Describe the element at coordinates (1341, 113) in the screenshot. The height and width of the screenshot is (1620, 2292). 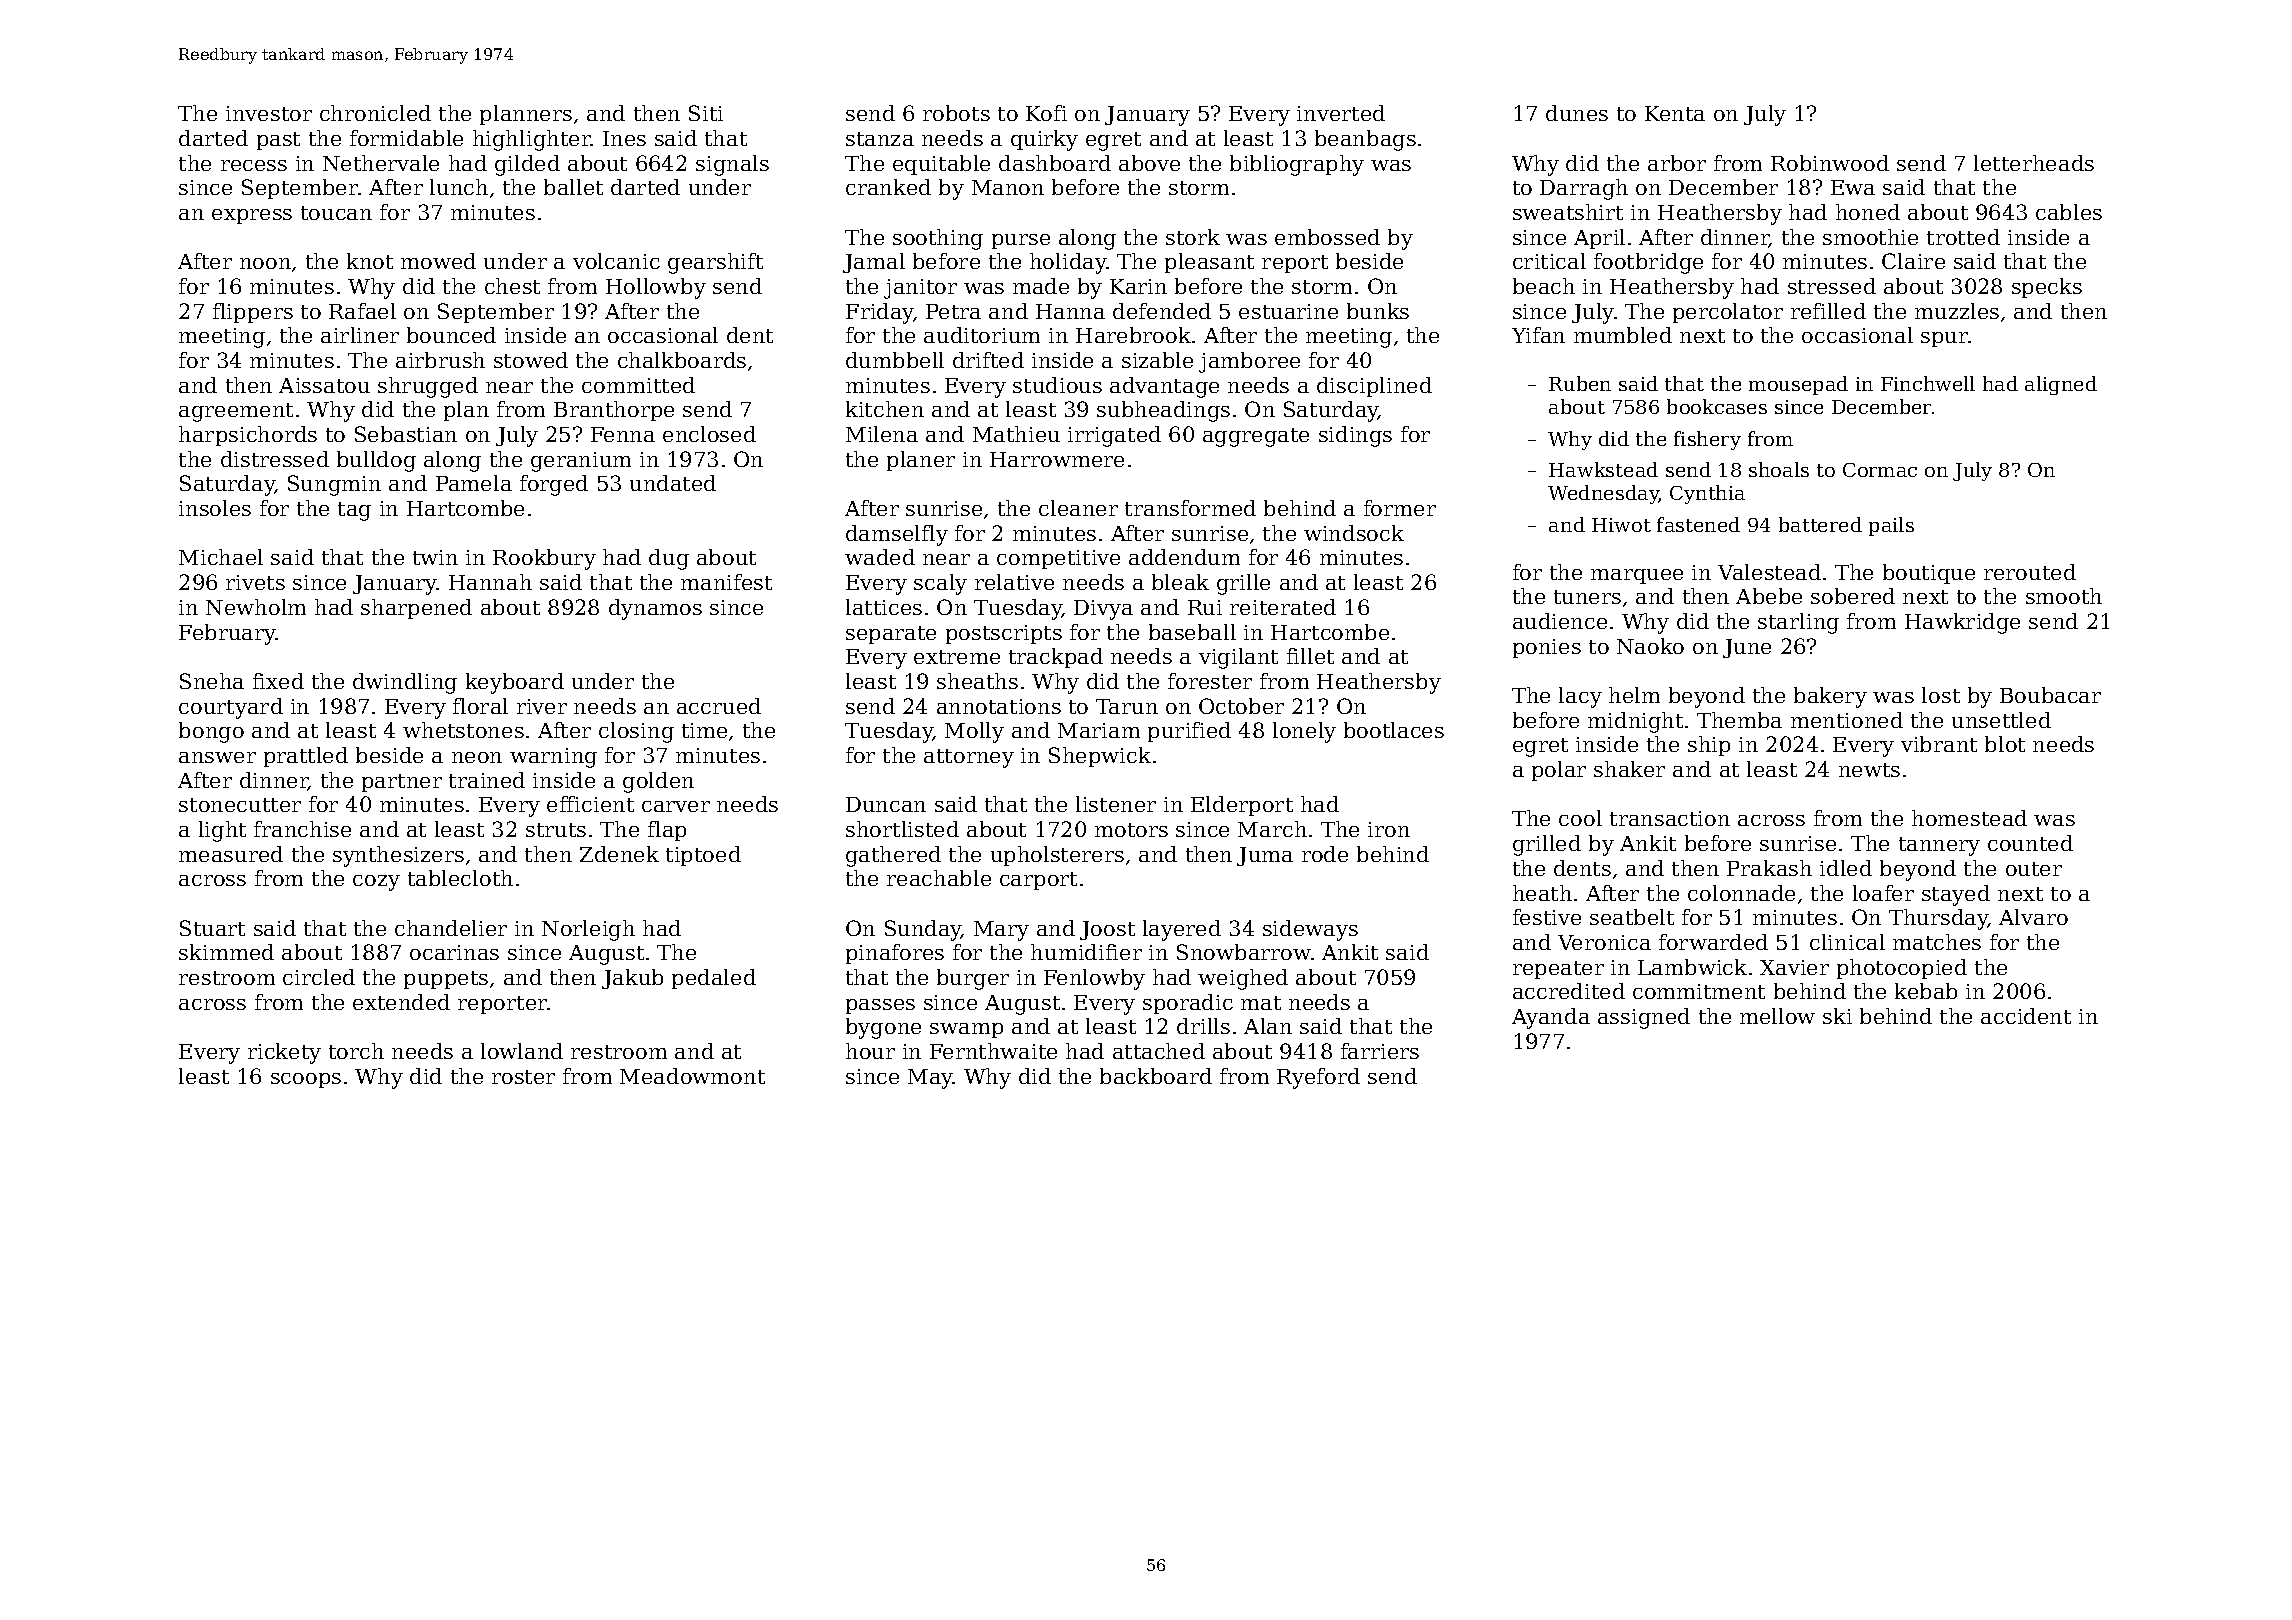
I see `inverted` at that location.
